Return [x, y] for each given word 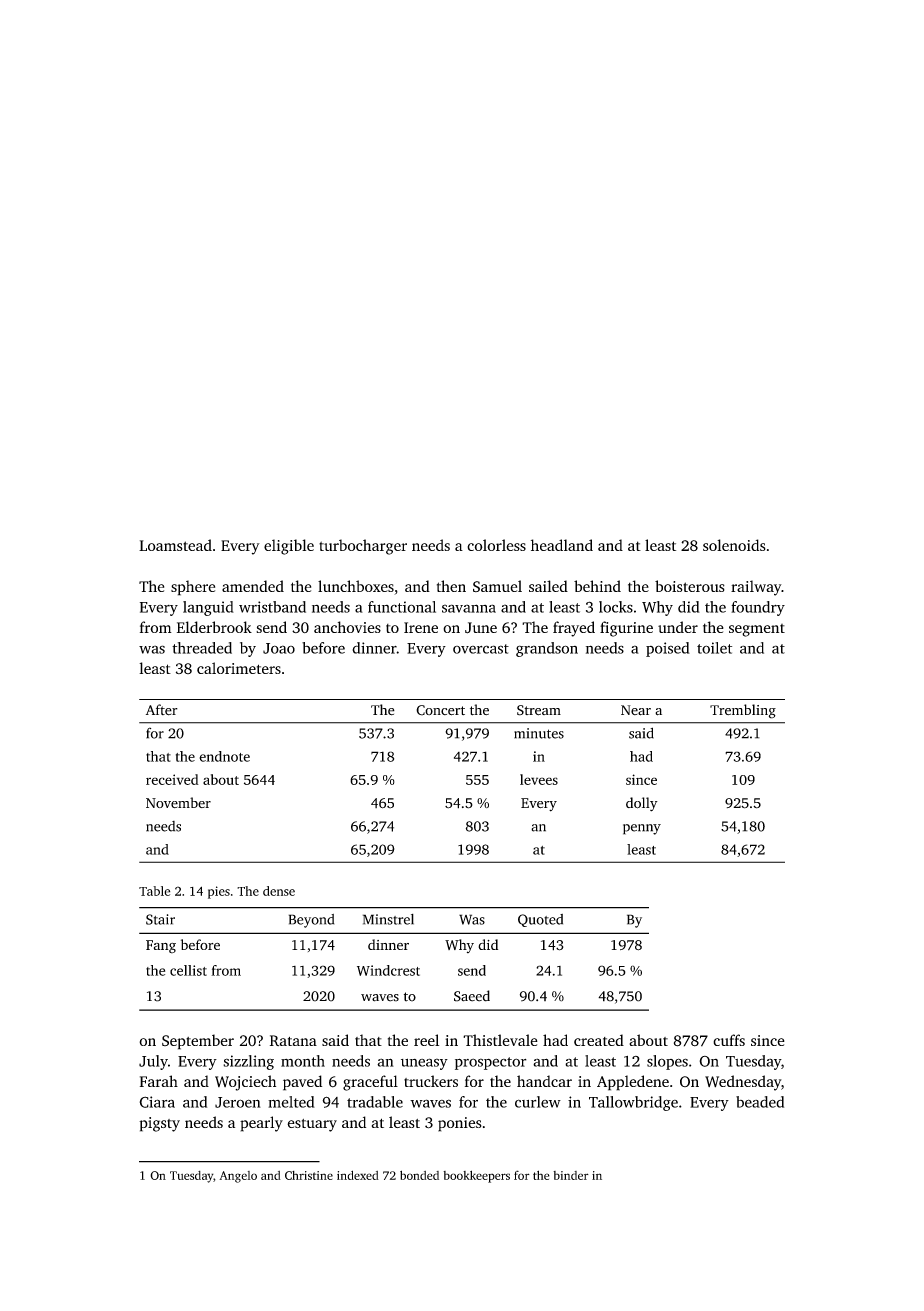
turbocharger [363, 547]
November [178, 802]
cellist [188, 970]
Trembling [743, 711]
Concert [440, 710]
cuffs [729, 1040]
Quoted [540, 920]
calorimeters [239, 668]
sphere [193, 588]
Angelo [238, 1177]
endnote [224, 756]
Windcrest [388, 970]
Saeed [472, 996]
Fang [161, 947]
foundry [758, 608]
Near [636, 710]
